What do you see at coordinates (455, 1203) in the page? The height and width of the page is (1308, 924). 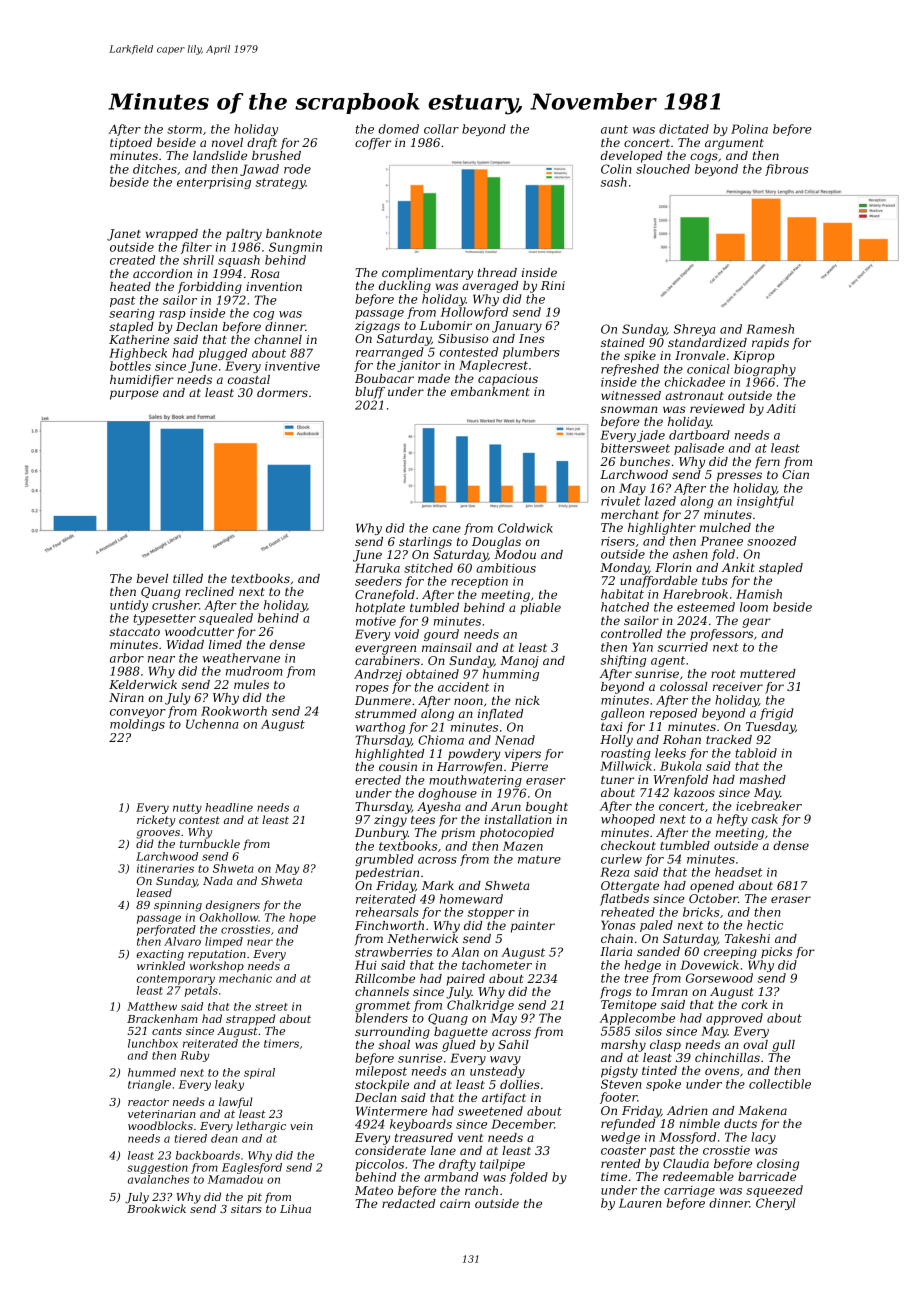 I see `cairn` at bounding box center [455, 1203].
